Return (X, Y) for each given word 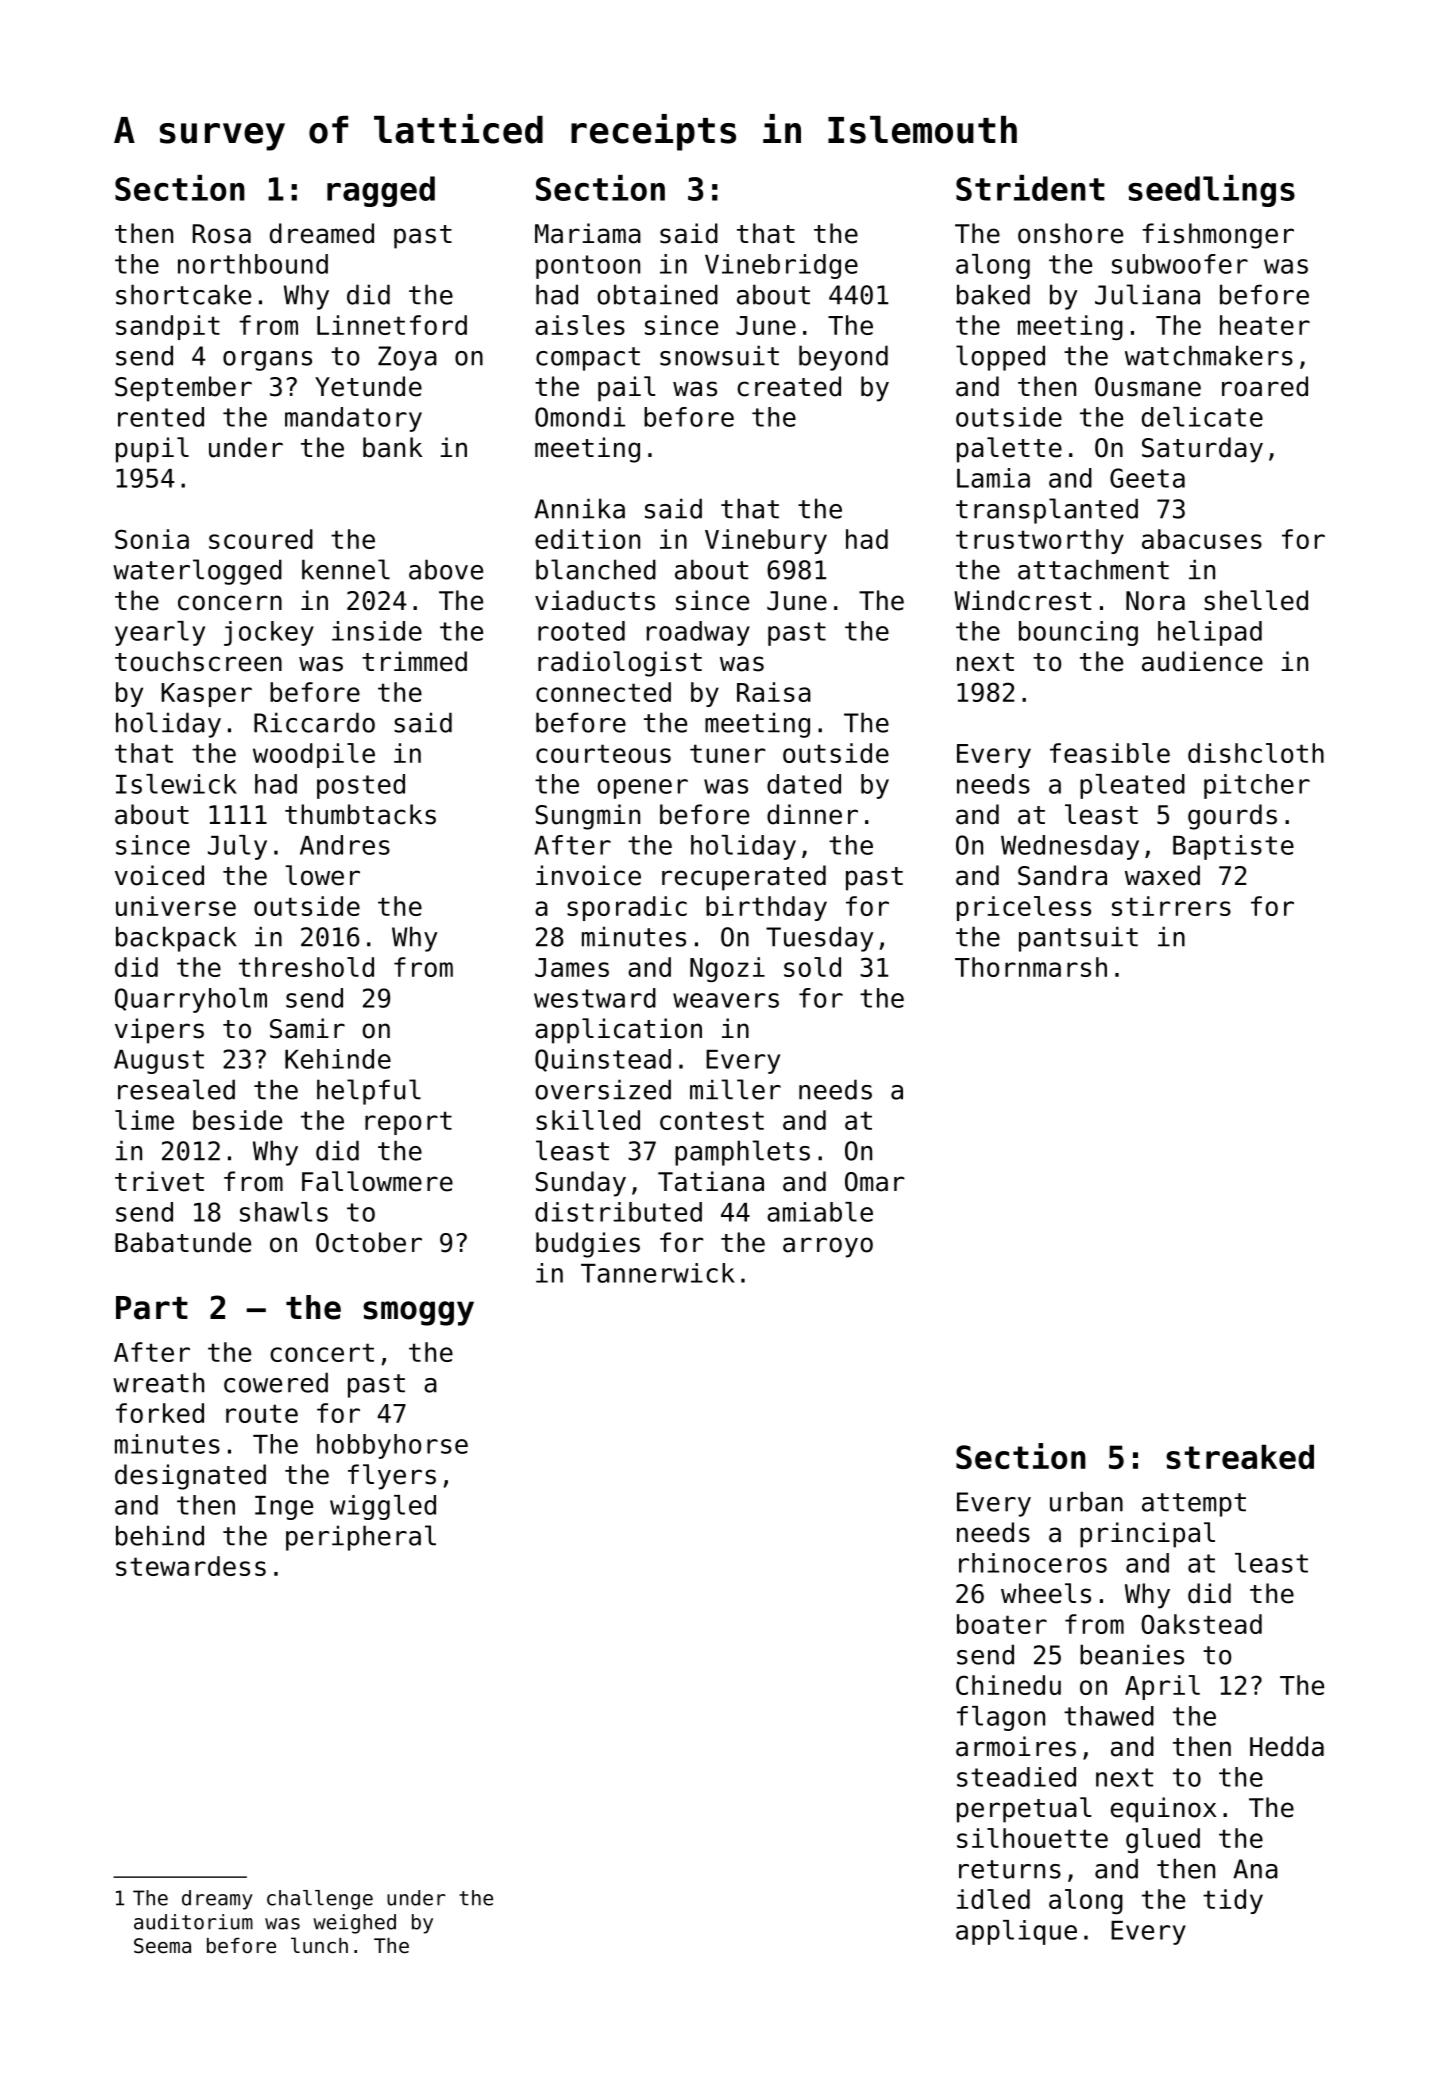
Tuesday (819, 939)
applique (1016, 1932)
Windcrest (1022, 600)
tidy (1233, 1901)
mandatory (353, 419)
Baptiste (1233, 847)
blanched (596, 569)
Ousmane (1148, 387)
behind (160, 1535)
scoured (261, 539)
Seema (162, 1946)
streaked (1240, 1456)
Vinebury (766, 541)
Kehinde (338, 1059)
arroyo (828, 1247)
